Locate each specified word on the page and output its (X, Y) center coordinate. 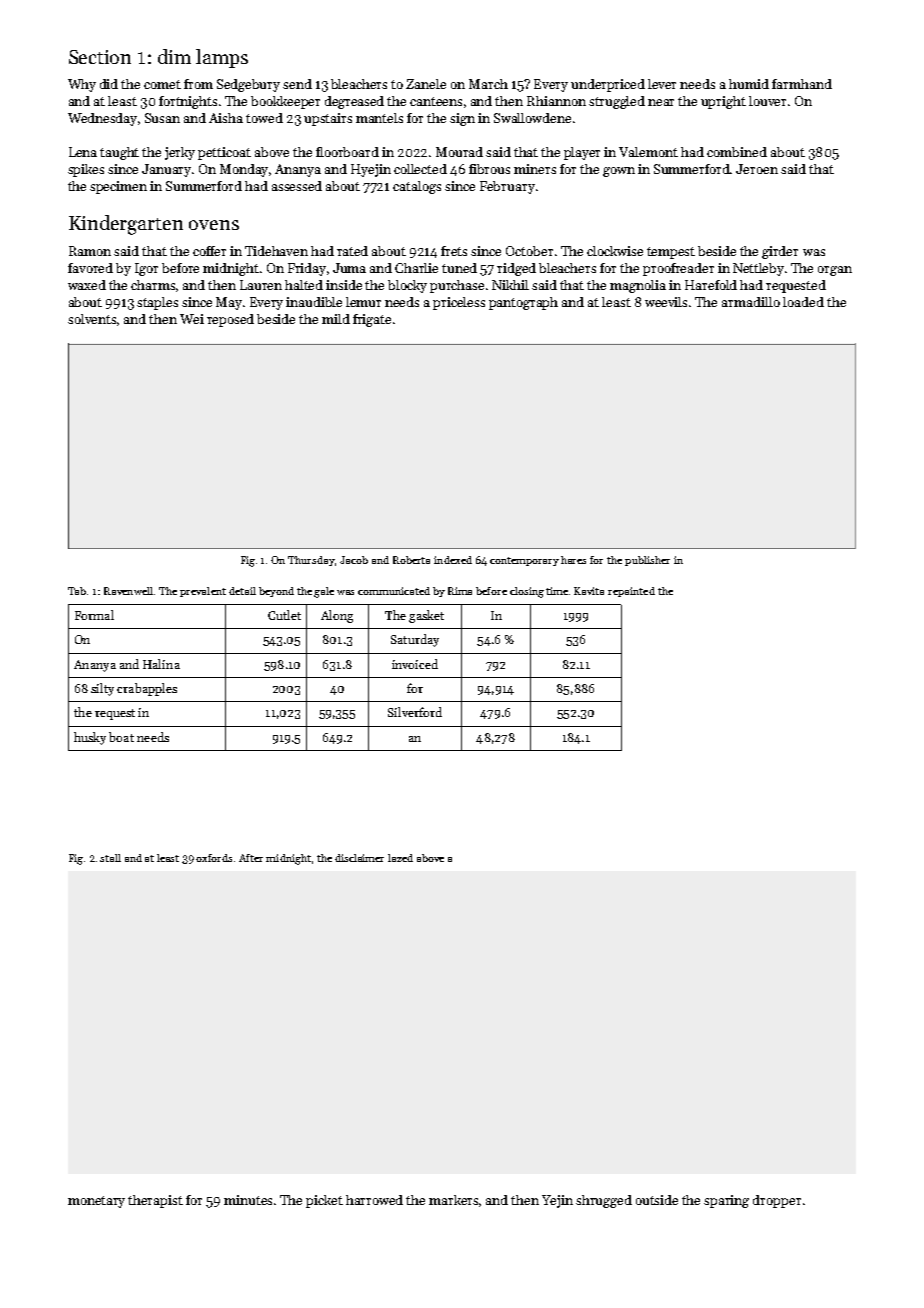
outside (657, 1200)
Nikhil (510, 285)
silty (102, 689)
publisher (647, 561)
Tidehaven (276, 251)
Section (100, 57)
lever (662, 84)
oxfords (214, 858)
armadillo (751, 302)
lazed (400, 858)
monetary (96, 1202)
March (488, 84)
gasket (426, 616)
